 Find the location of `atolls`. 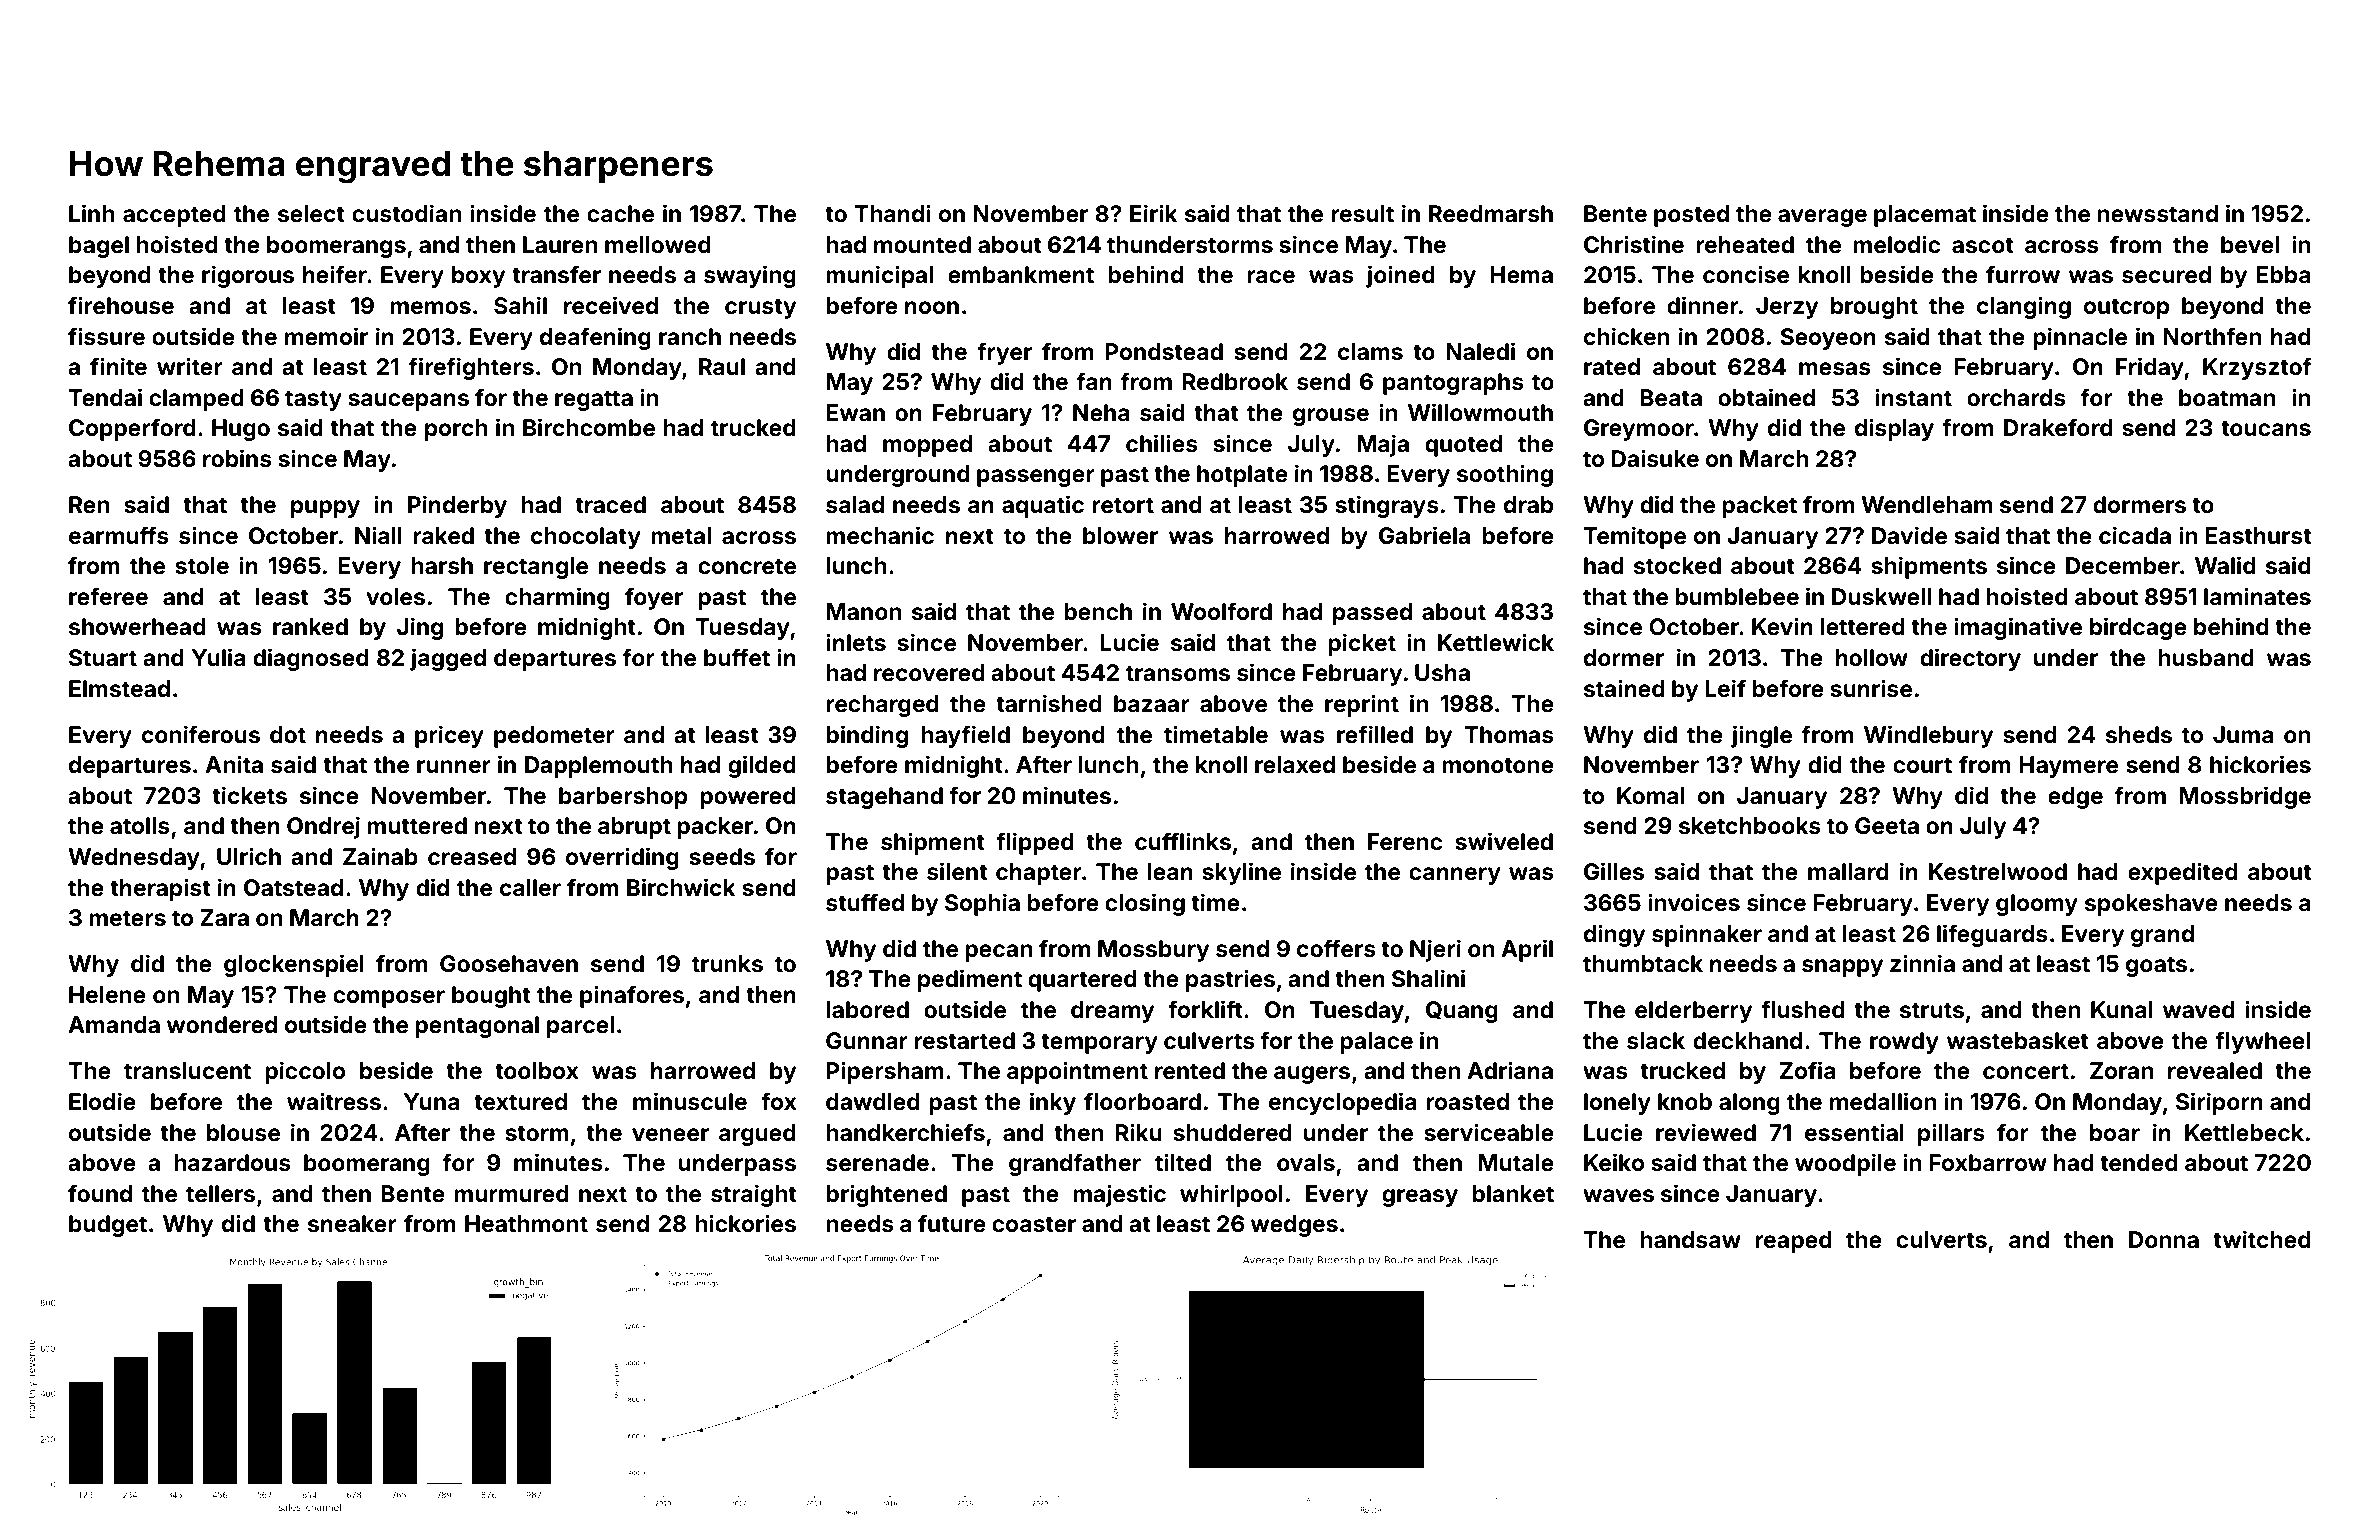

atolls is located at coordinates (140, 826).
